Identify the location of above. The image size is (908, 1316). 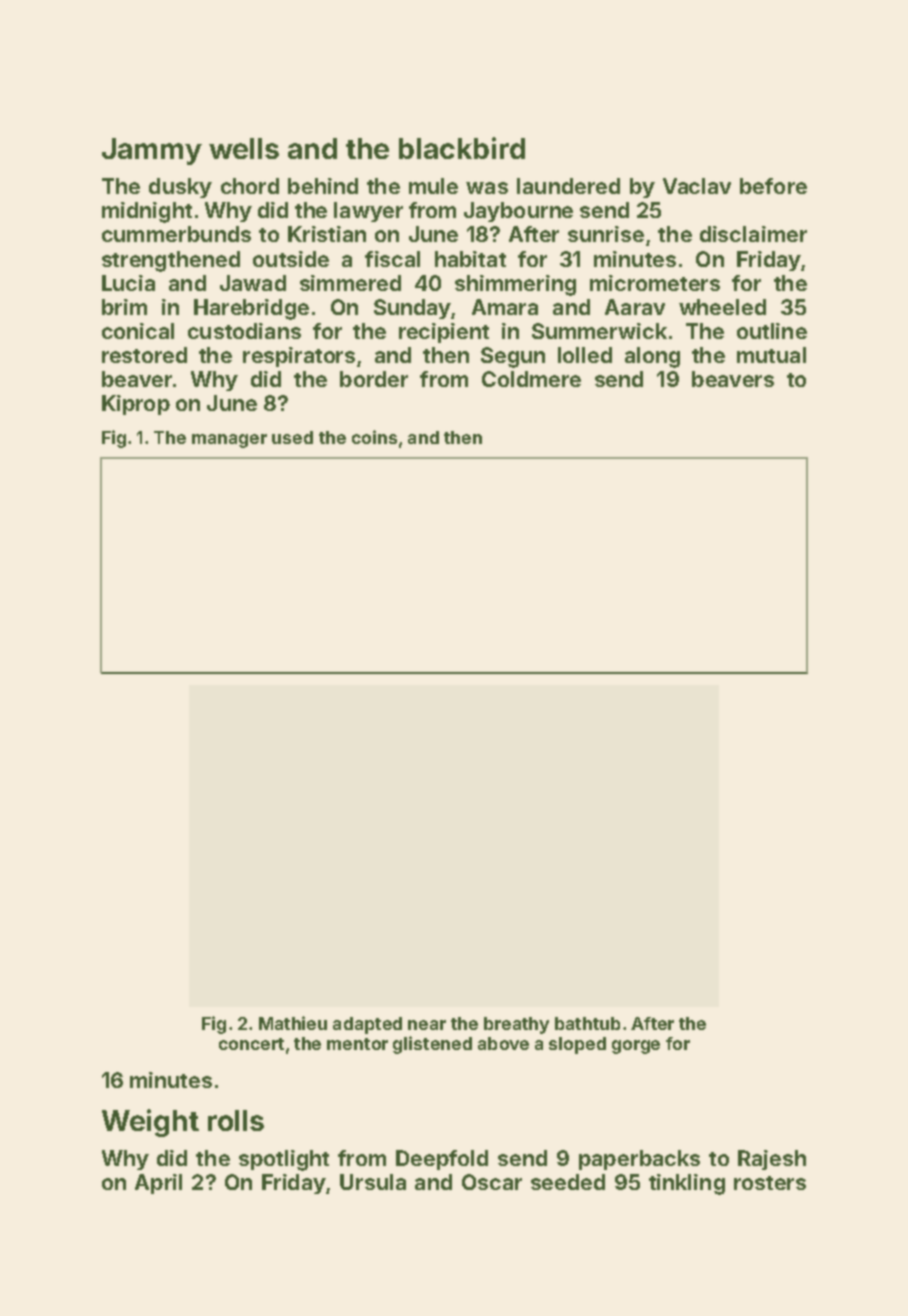
(503, 1043).
